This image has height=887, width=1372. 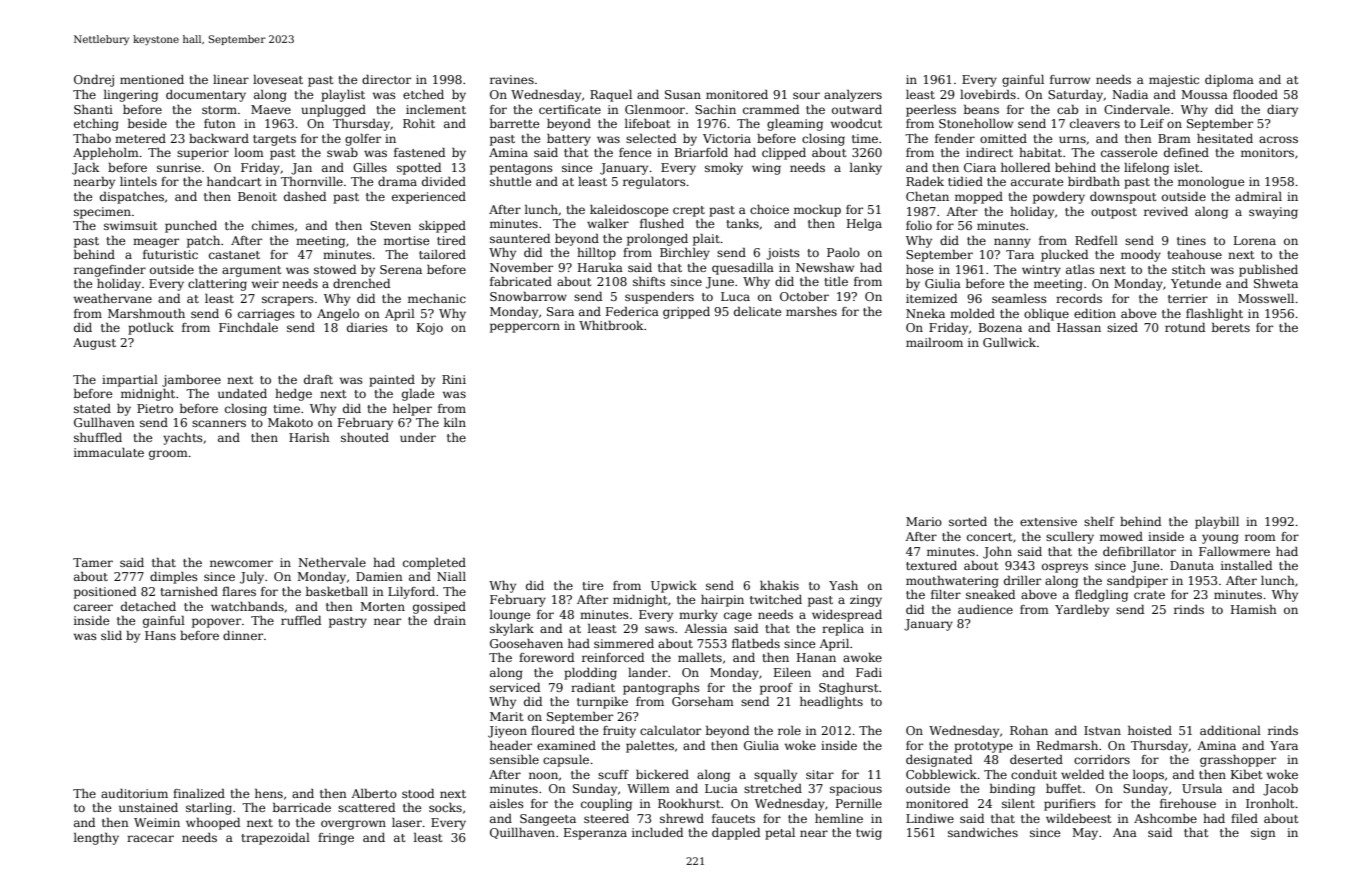 I want to click on Mario, so click(x=924, y=521).
